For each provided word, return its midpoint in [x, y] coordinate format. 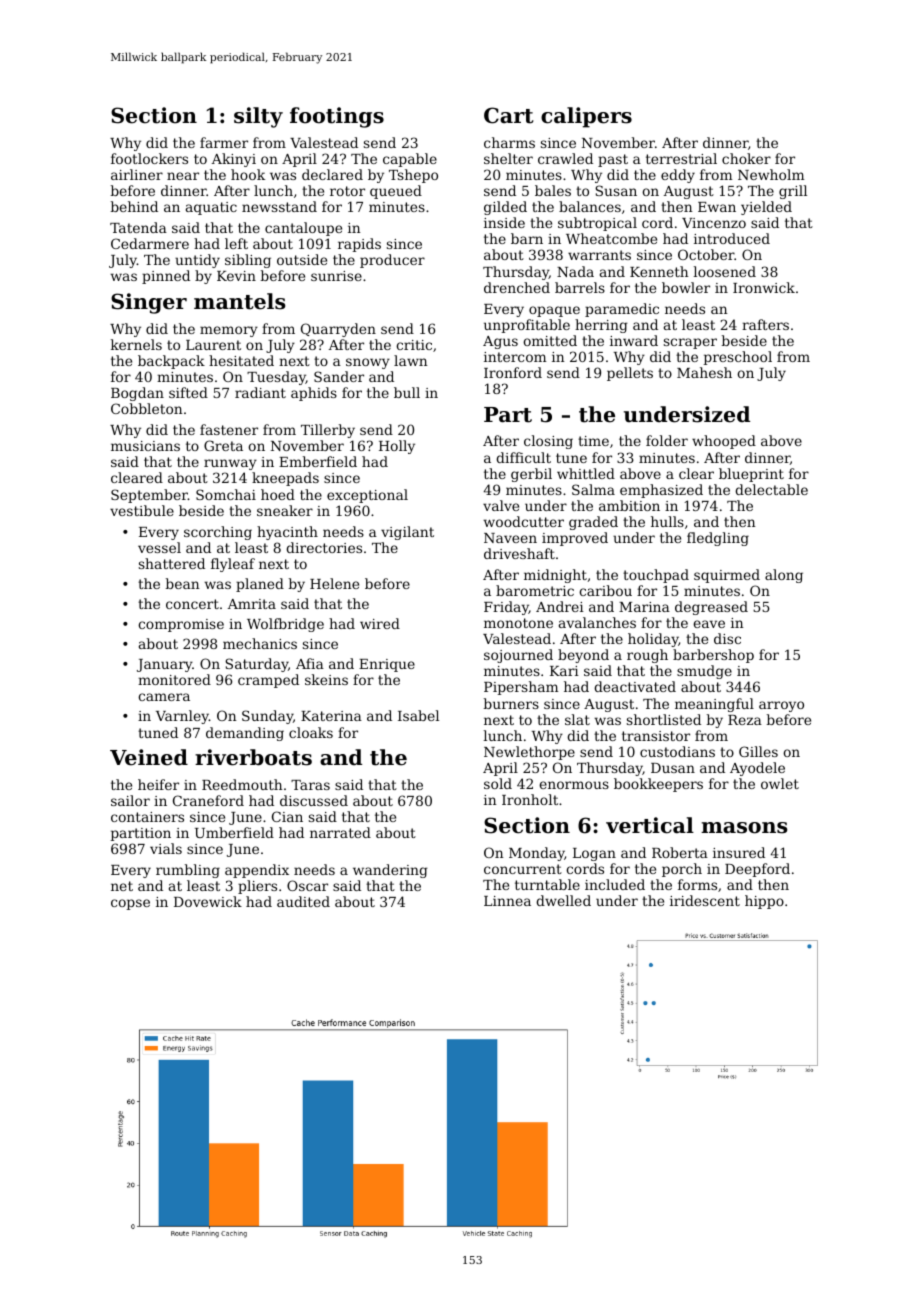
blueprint [751, 475]
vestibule [142, 510]
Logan [594, 854]
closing [548, 442]
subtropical [597, 224]
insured [739, 852]
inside [504, 222]
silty [258, 117]
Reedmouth [242, 784]
